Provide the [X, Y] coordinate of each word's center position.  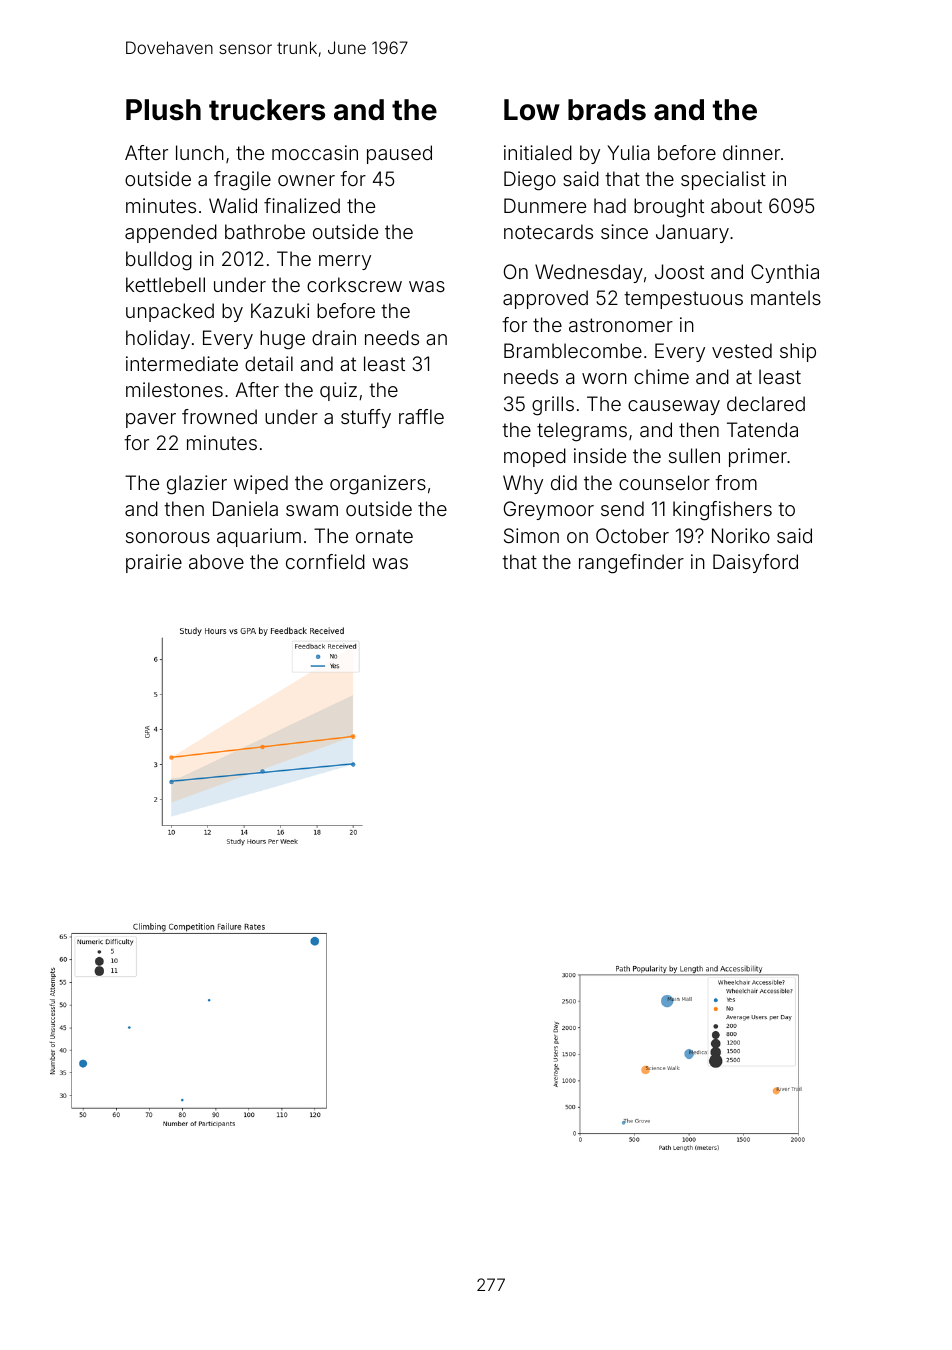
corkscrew [354, 284]
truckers [267, 110]
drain [334, 337]
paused [399, 154]
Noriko [741, 535]
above [216, 561]
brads [607, 110]
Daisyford [755, 563]
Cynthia [785, 273]
